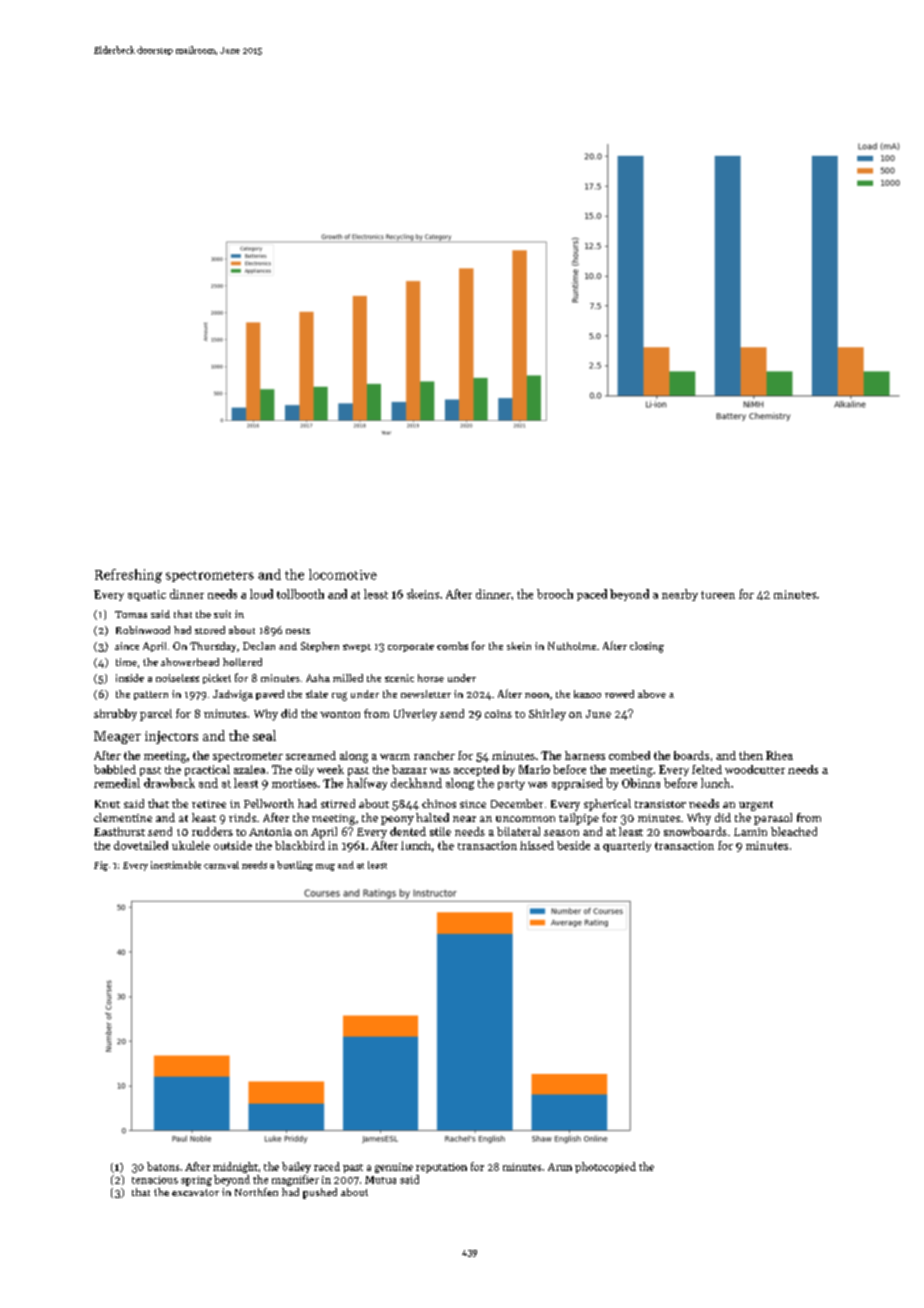  Describe the element at coordinates (441, 1168) in the image. I see `reputation` at that location.
